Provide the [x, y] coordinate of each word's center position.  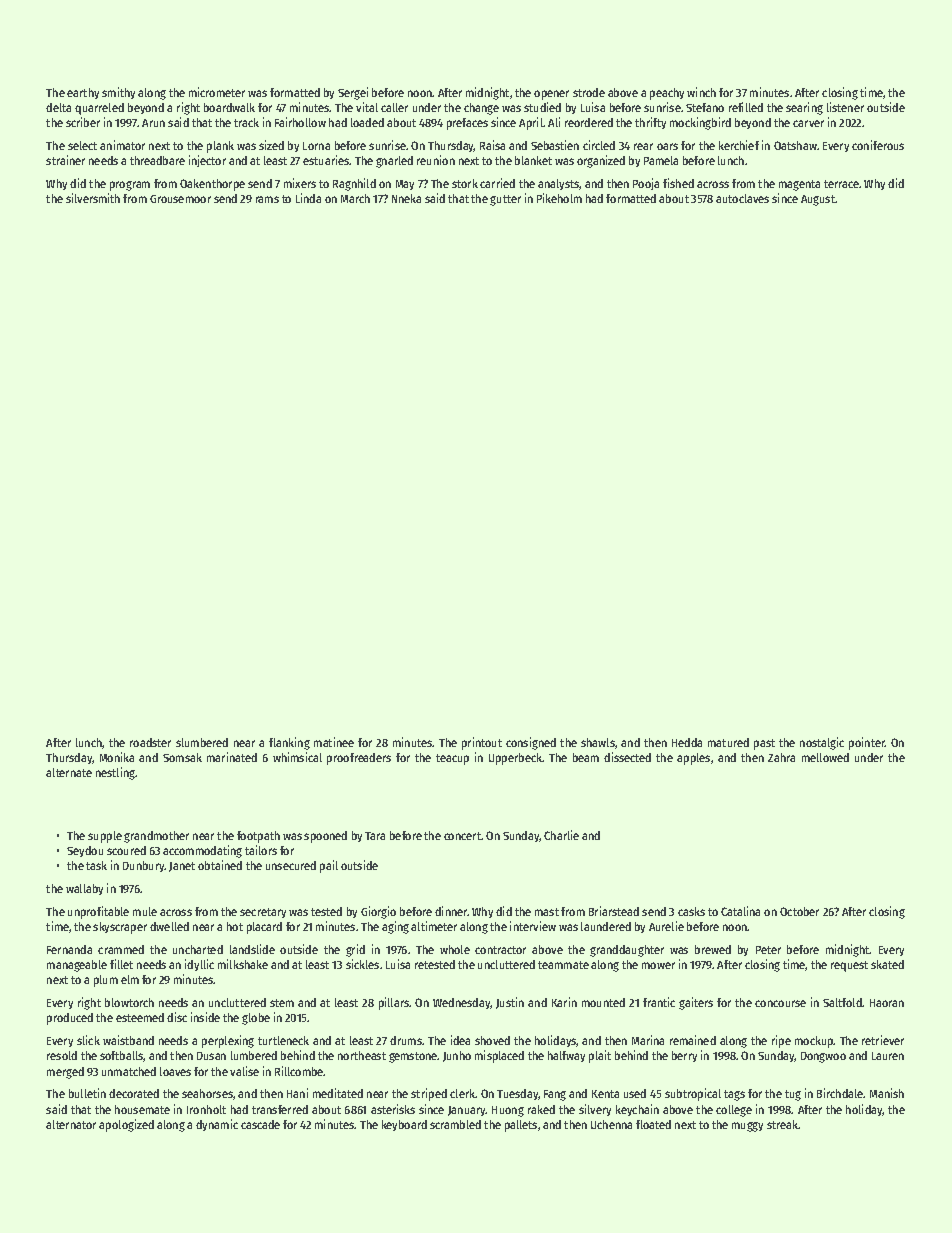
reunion [436, 160]
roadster [150, 742]
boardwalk [229, 107]
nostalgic [822, 743]
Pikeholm [559, 198]
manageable [77, 966]
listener [845, 107]
